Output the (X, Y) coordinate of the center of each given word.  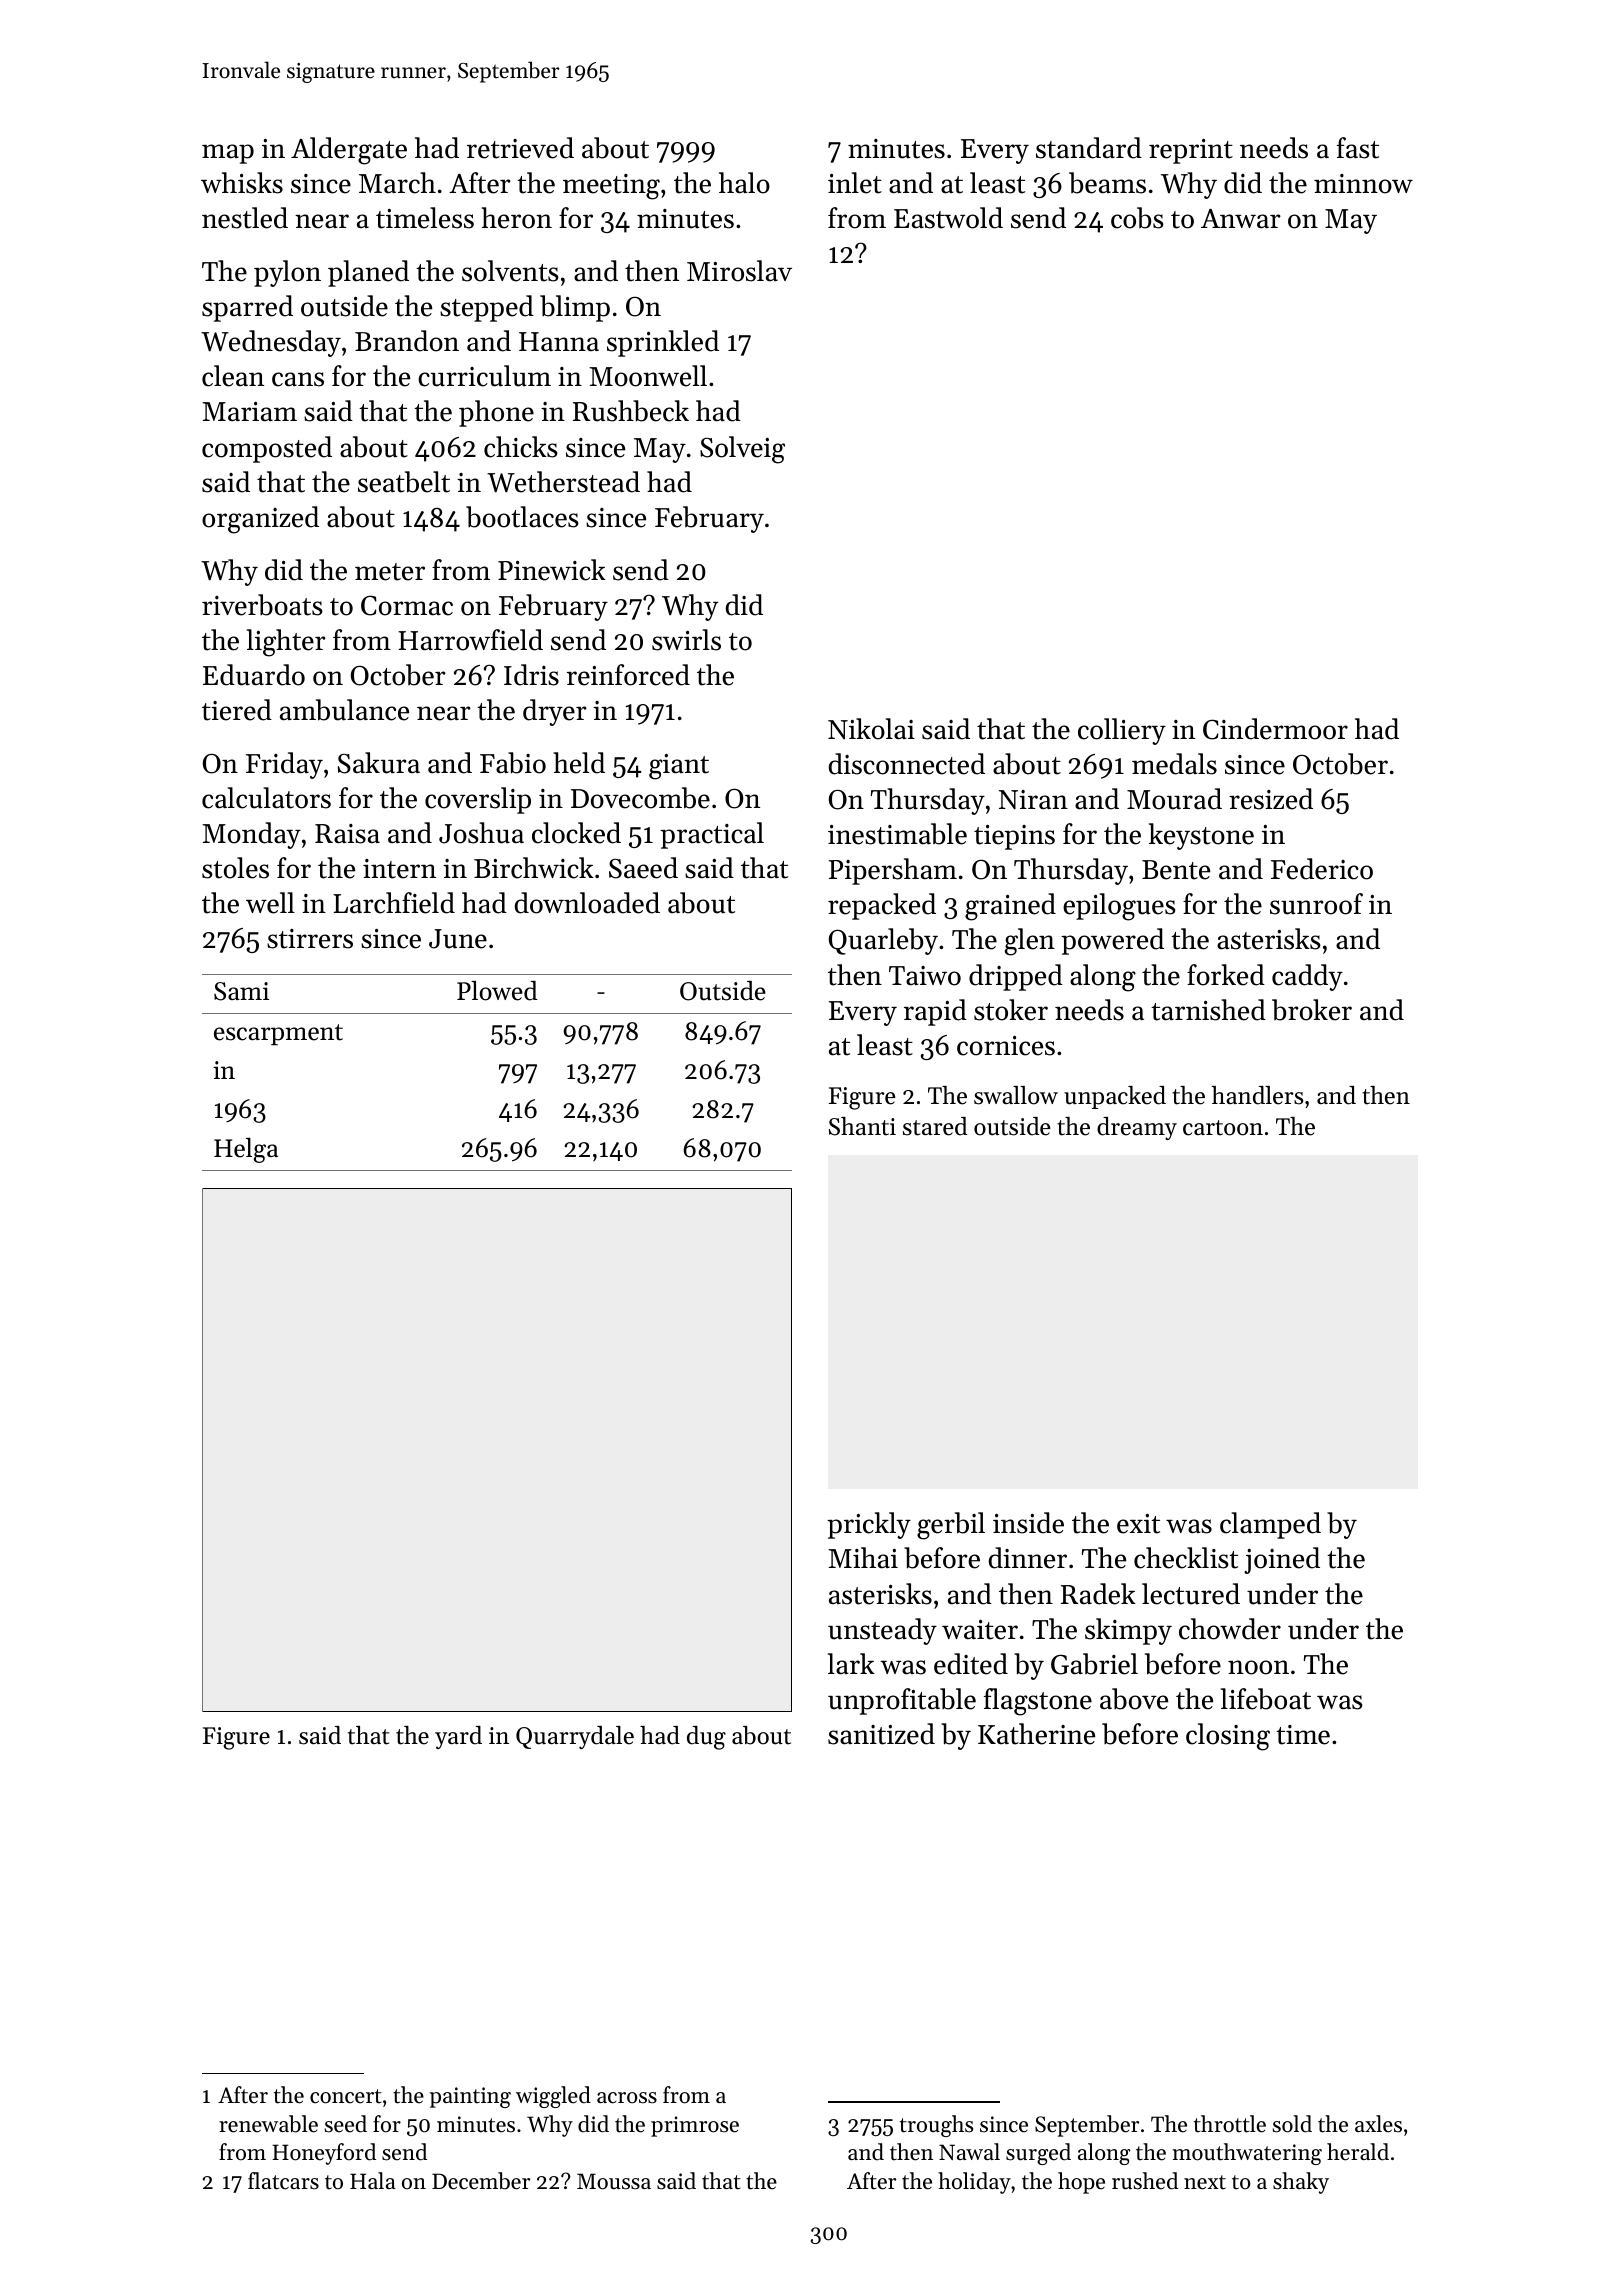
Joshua (481, 833)
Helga (246, 1150)
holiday (974, 2183)
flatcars (283, 2181)
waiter (980, 1630)
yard (458, 1737)
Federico (1322, 869)
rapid (935, 1012)
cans (298, 379)
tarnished (1208, 1010)
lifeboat (1266, 1699)
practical (712, 835)
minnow (1363, 184)
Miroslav (739, 271)
